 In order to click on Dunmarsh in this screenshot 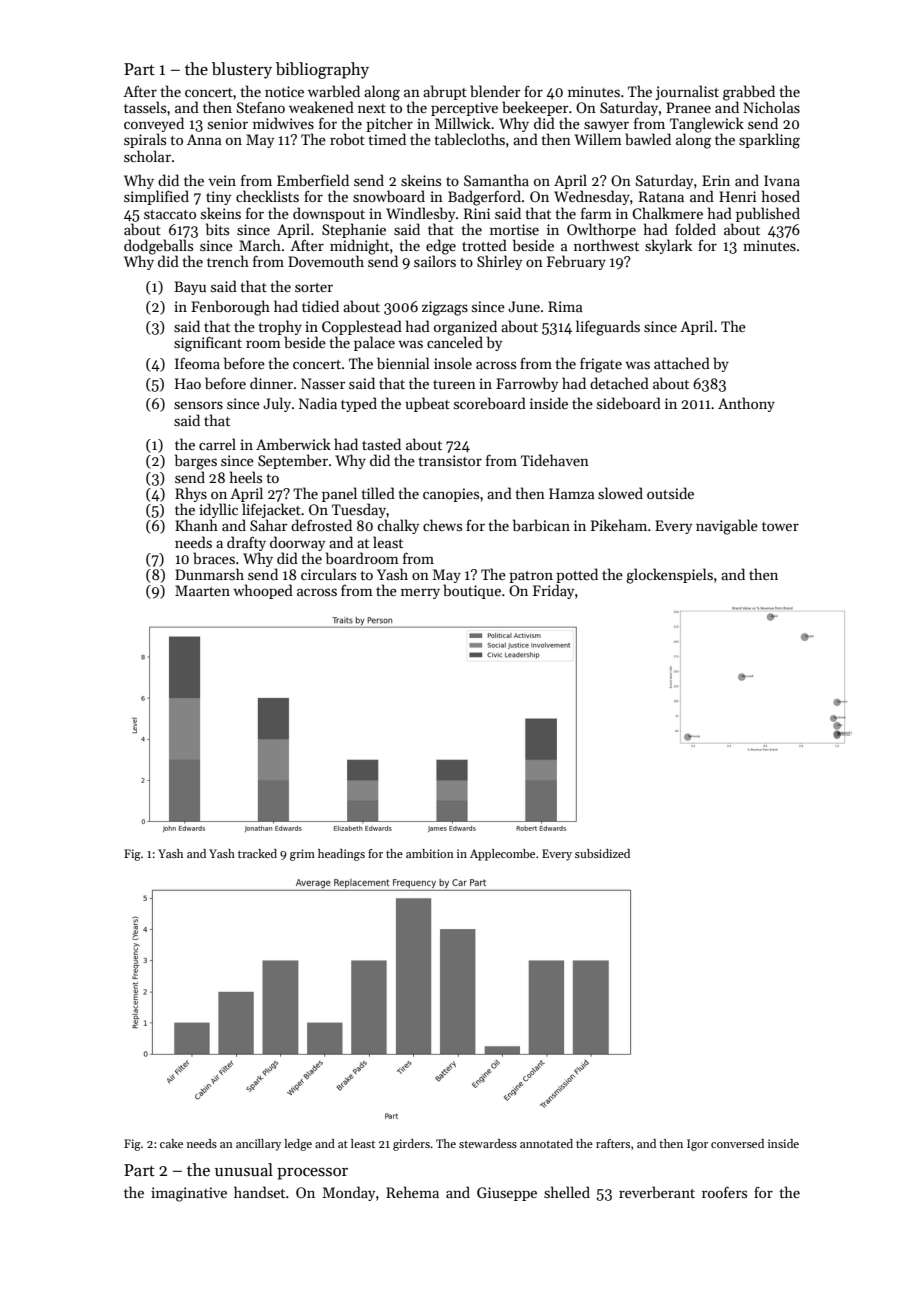, I will do `click(209, 574)`.
